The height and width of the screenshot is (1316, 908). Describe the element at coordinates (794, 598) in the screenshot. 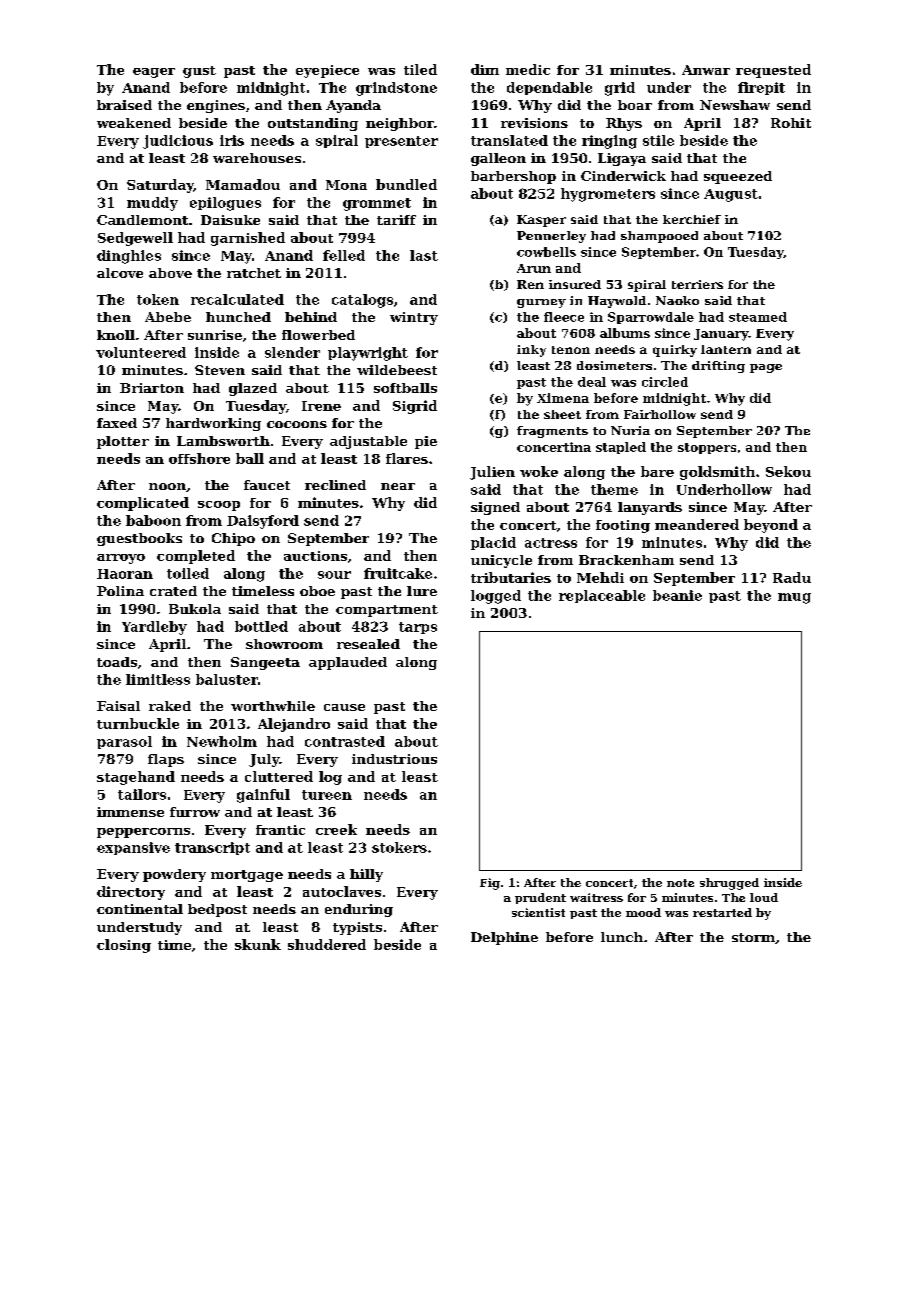

I see `mug` at that location.
